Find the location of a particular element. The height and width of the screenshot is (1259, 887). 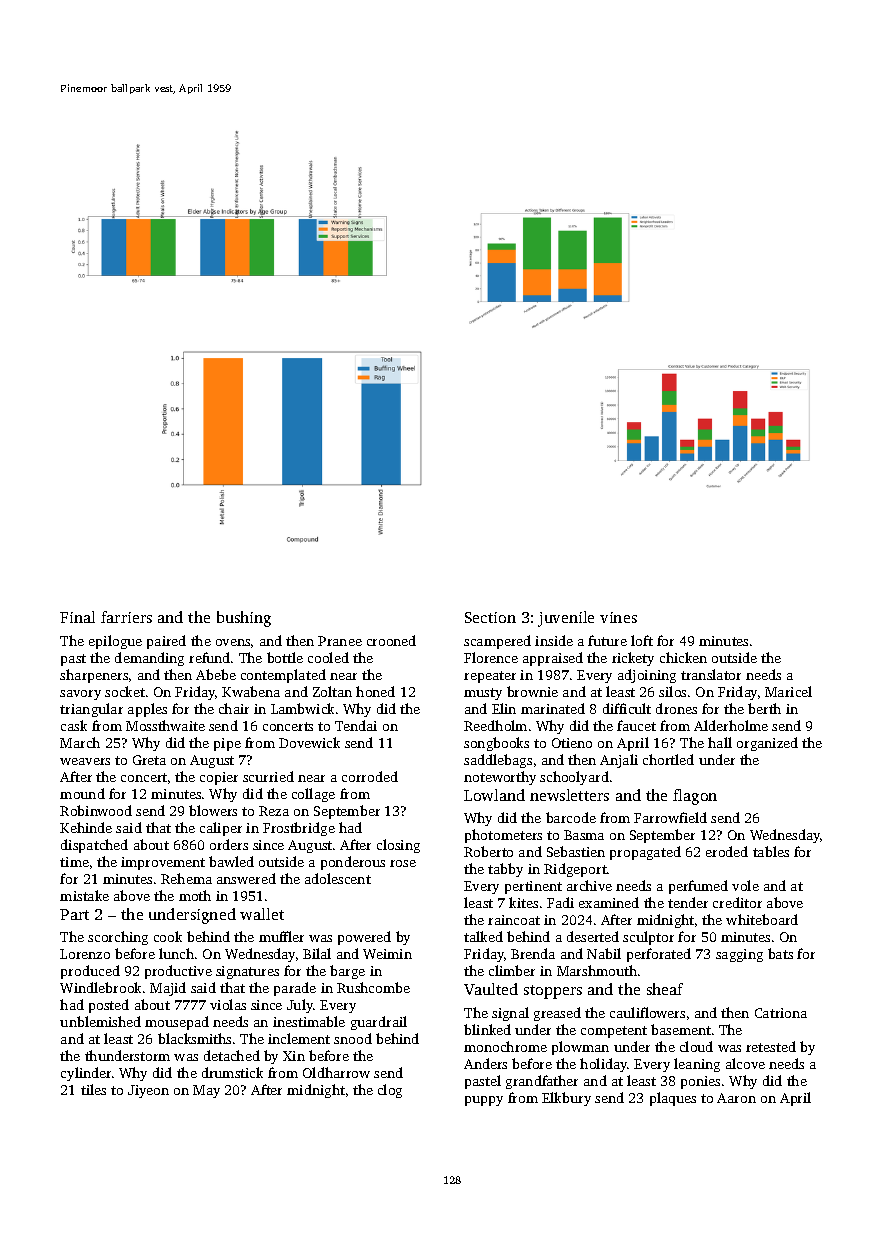

tiles is located at coordinates (93, 1089).
